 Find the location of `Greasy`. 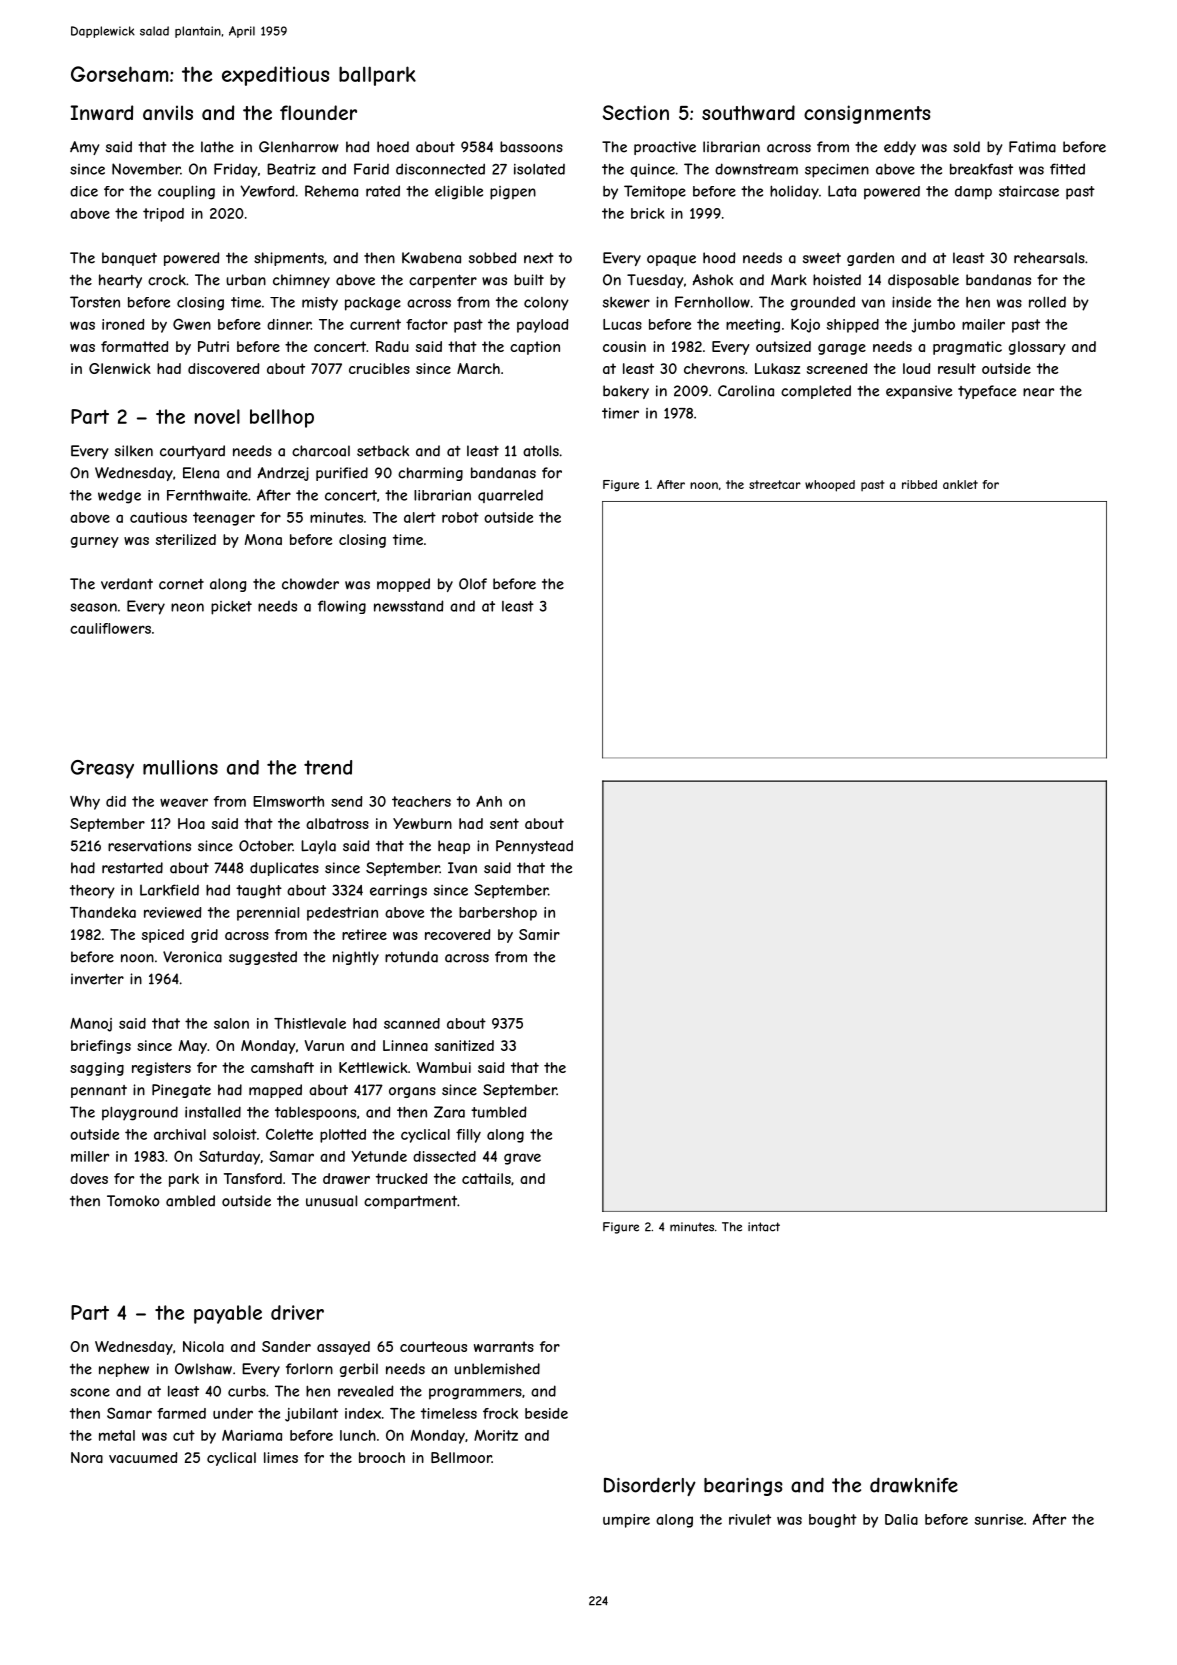

Greasy is located at coordinates (102, 769).
